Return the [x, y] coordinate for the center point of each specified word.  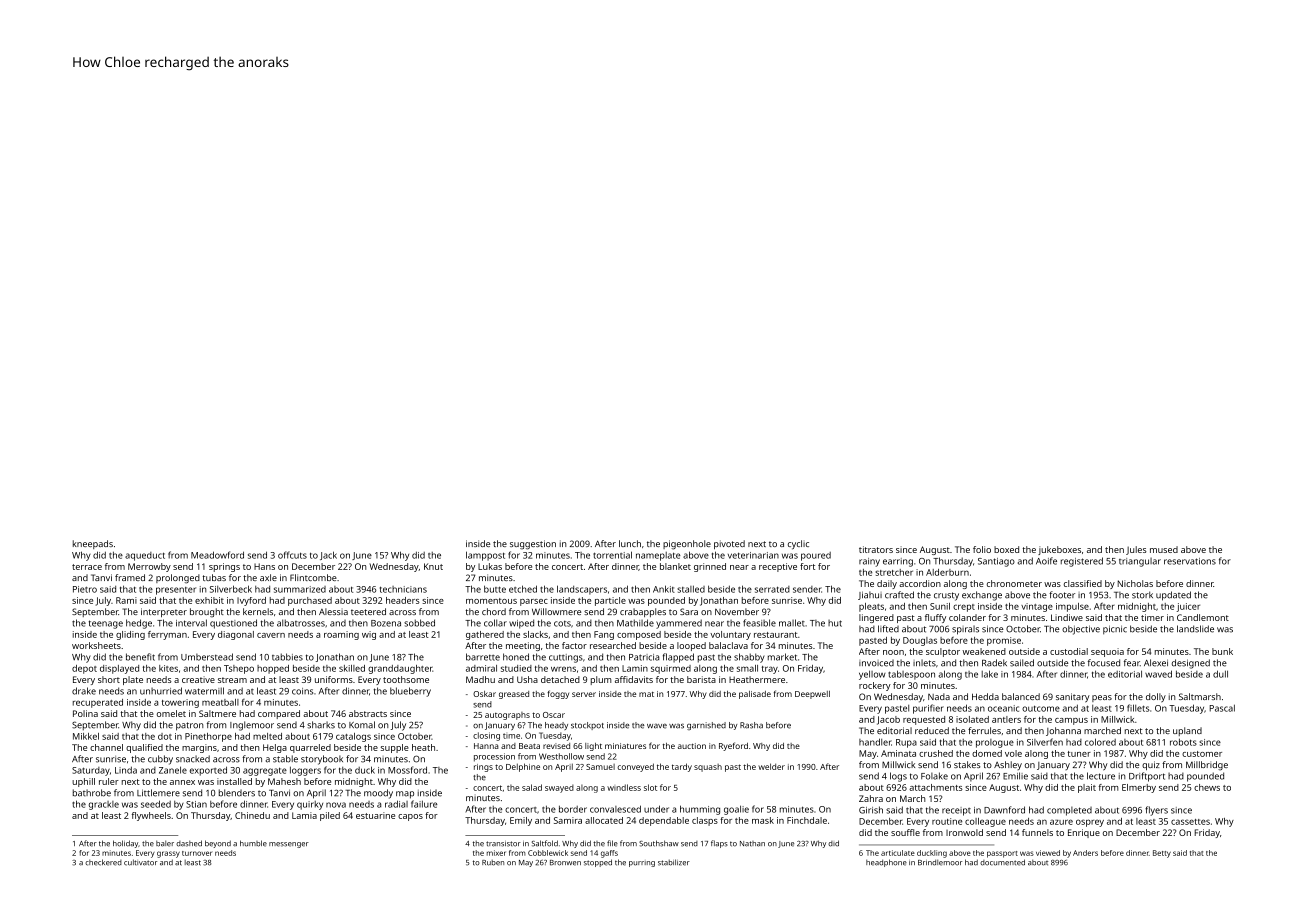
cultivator [140, 862]
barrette [483, 657]
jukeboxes [1059, 550]
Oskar [484, 694]
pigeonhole [687, 545]
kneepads [93, 544]
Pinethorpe [208, 737]
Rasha [751, 725]
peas [1102, 698]
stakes [967, 764]
